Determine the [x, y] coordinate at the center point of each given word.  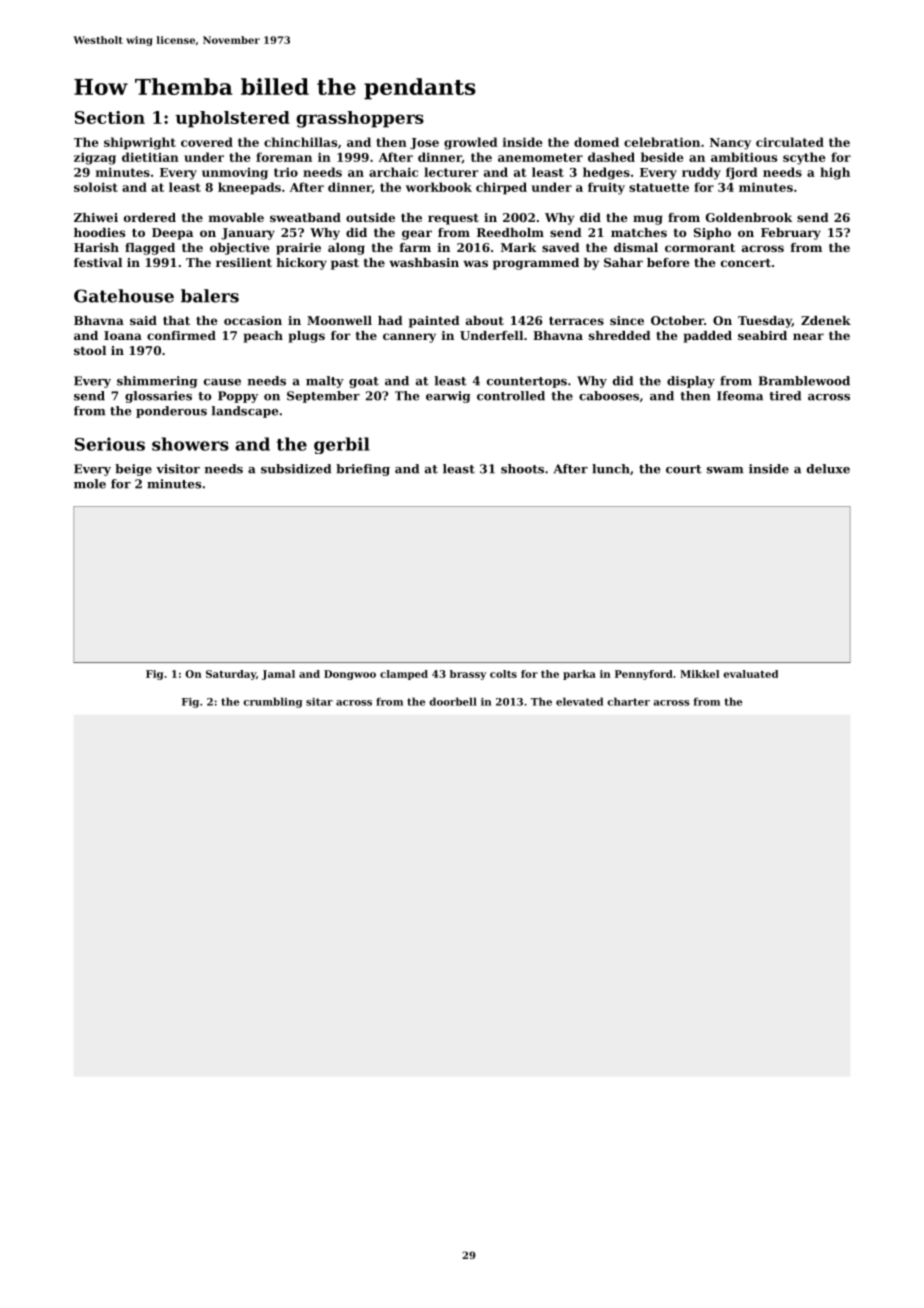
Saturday [231, 675]
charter [628, 701]
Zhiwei [96, 217]
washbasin [424, 262]
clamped [404, 675]
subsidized [296, 469]
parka [579, 675]
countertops [527, 382]
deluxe [828, 469]
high [835, 173]
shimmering [157, 382]
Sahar [623, 262]
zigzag [95, 158]
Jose [424, 143]
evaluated [750, 674]
